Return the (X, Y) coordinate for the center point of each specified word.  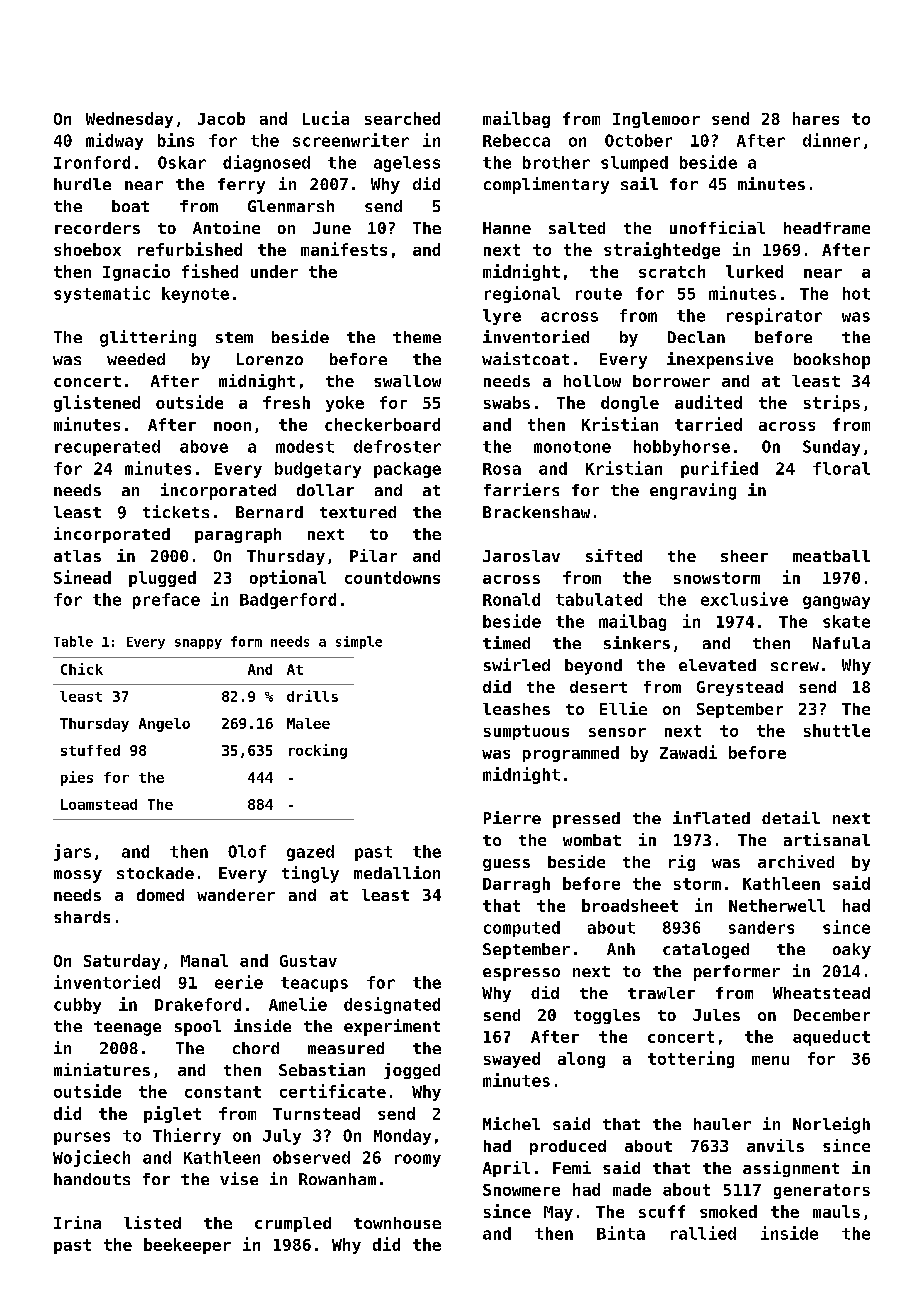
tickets (176, 511)
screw (795, 666)
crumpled (293, 1224)
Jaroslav (521, 556)
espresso (521, 974)
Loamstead (99, 804)
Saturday (122, 962)
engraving (693, 491)
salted (577, 228)
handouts (92, 1179)
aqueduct (831, 1038)
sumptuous (526, 732)
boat (130, 206)
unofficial (717, 227)
